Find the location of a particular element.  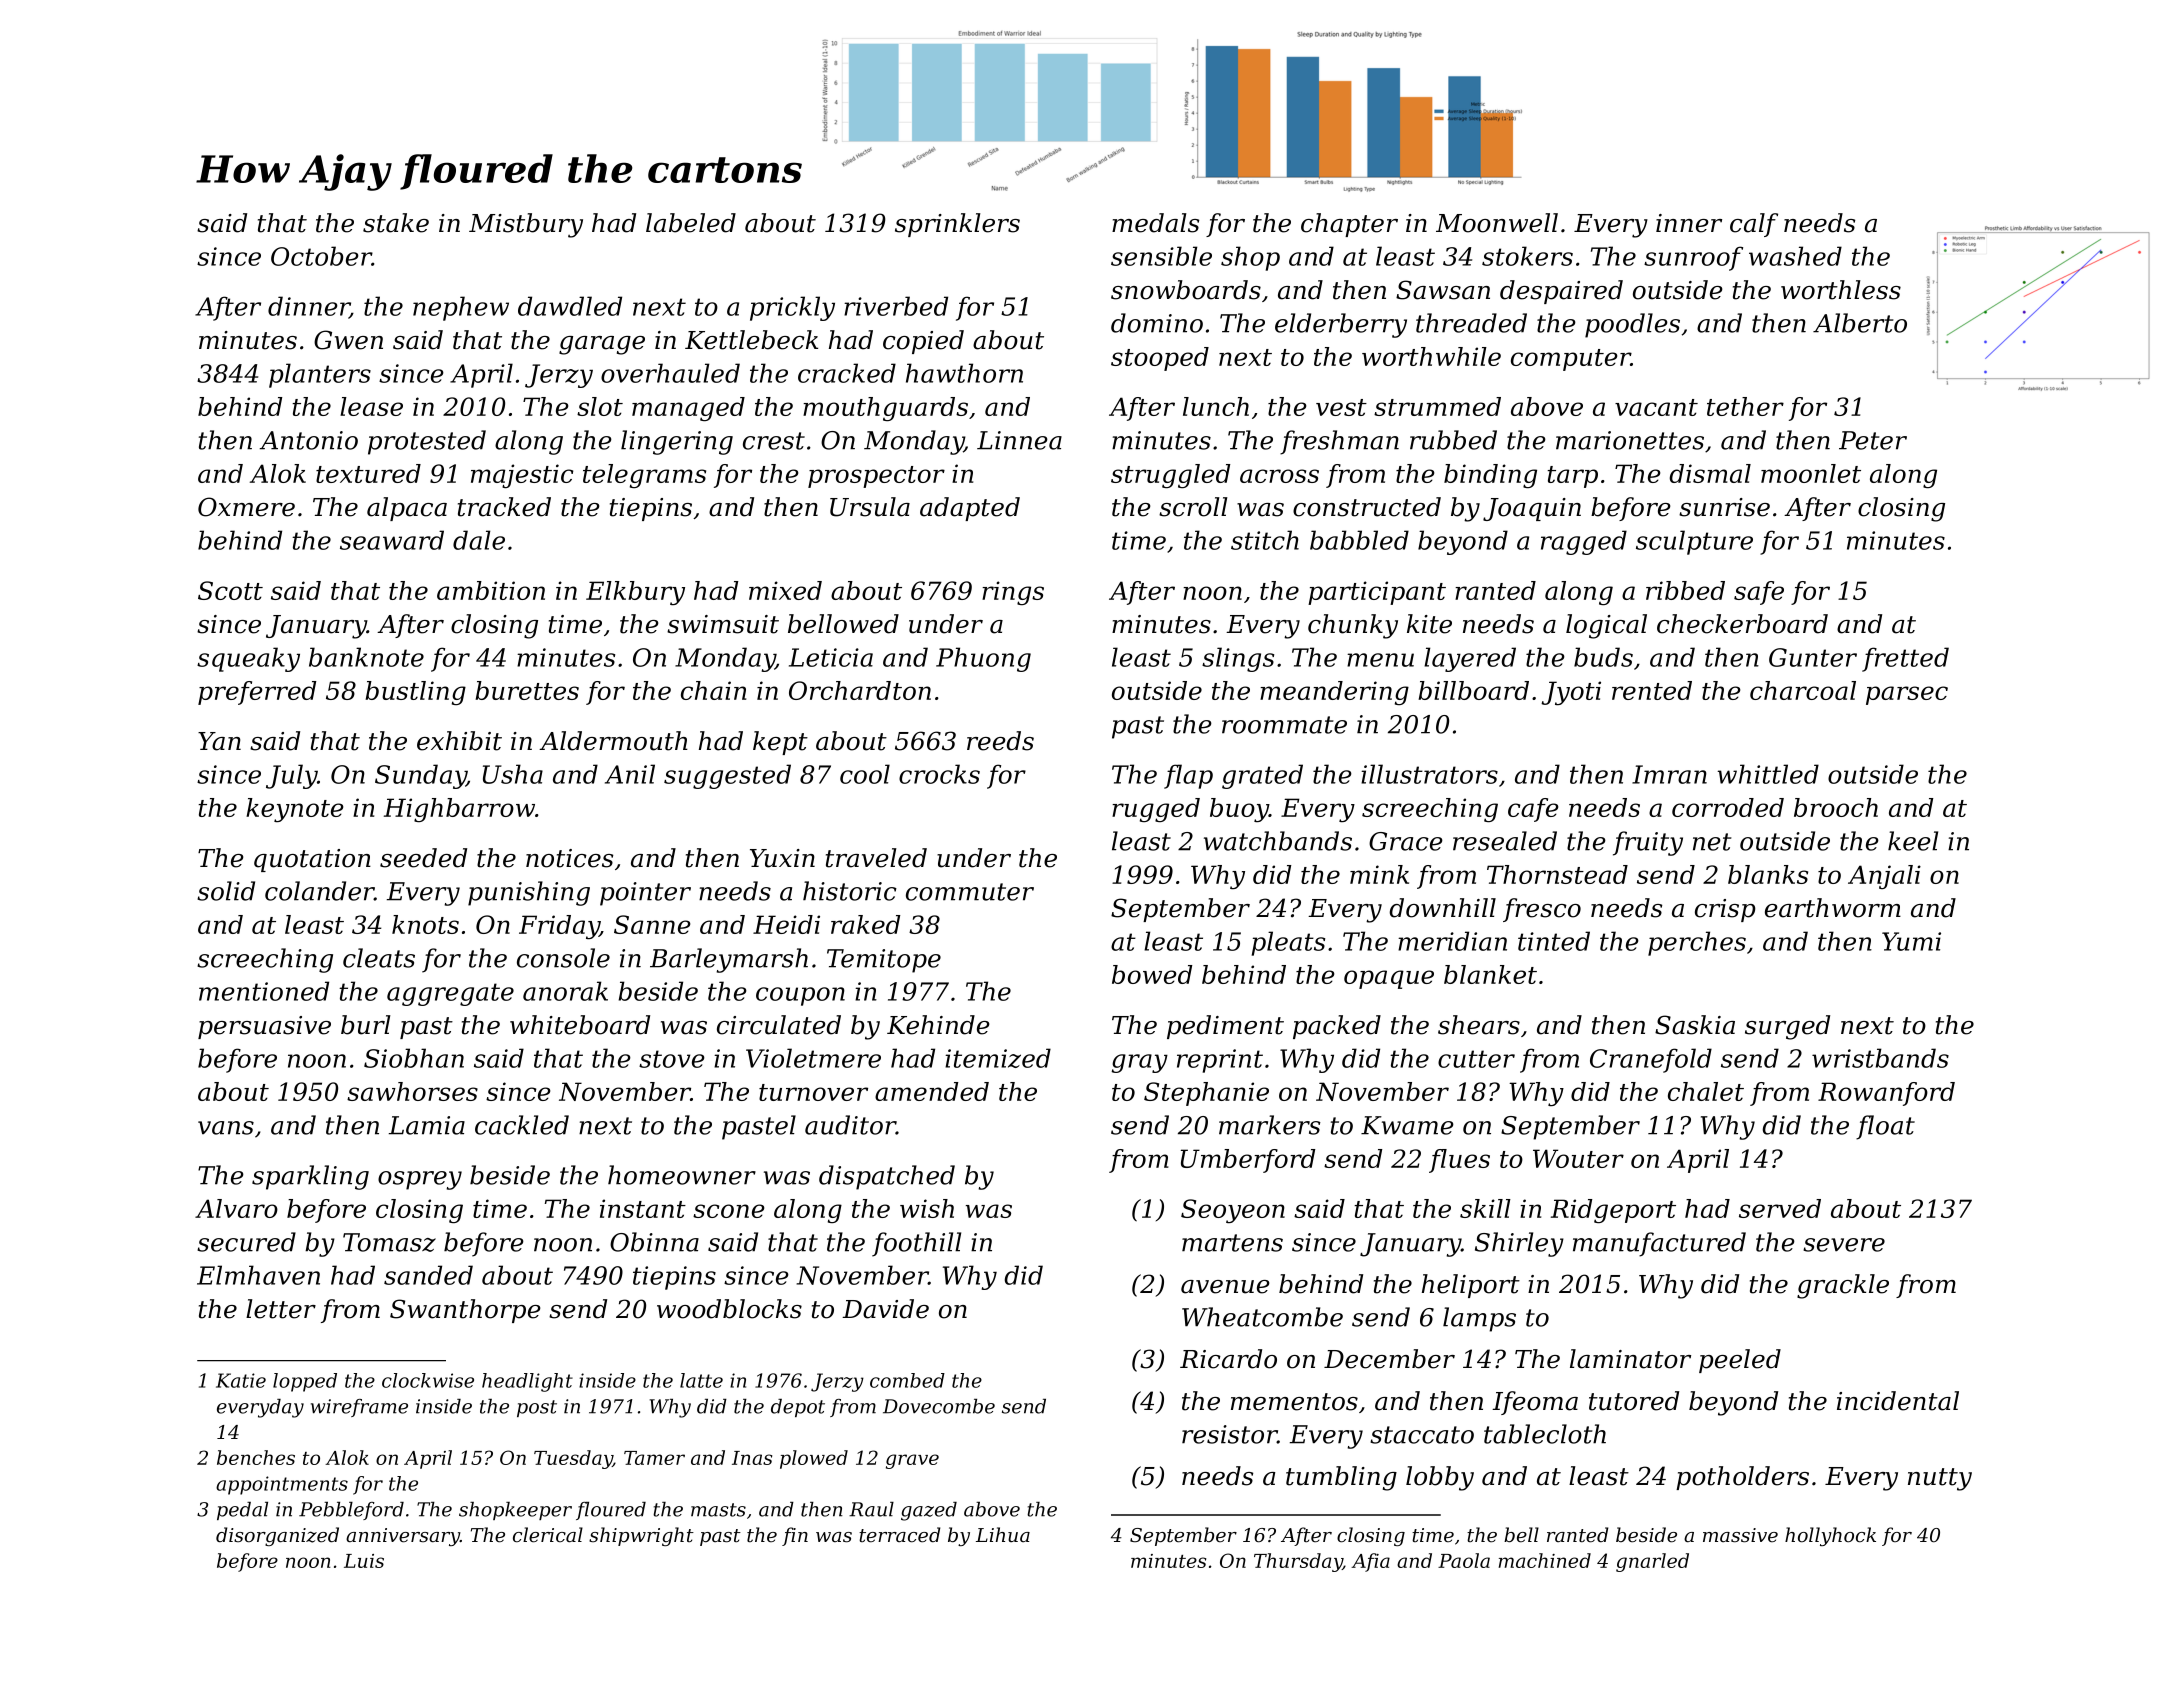

Luis is located at coordinates (364, 1561).
